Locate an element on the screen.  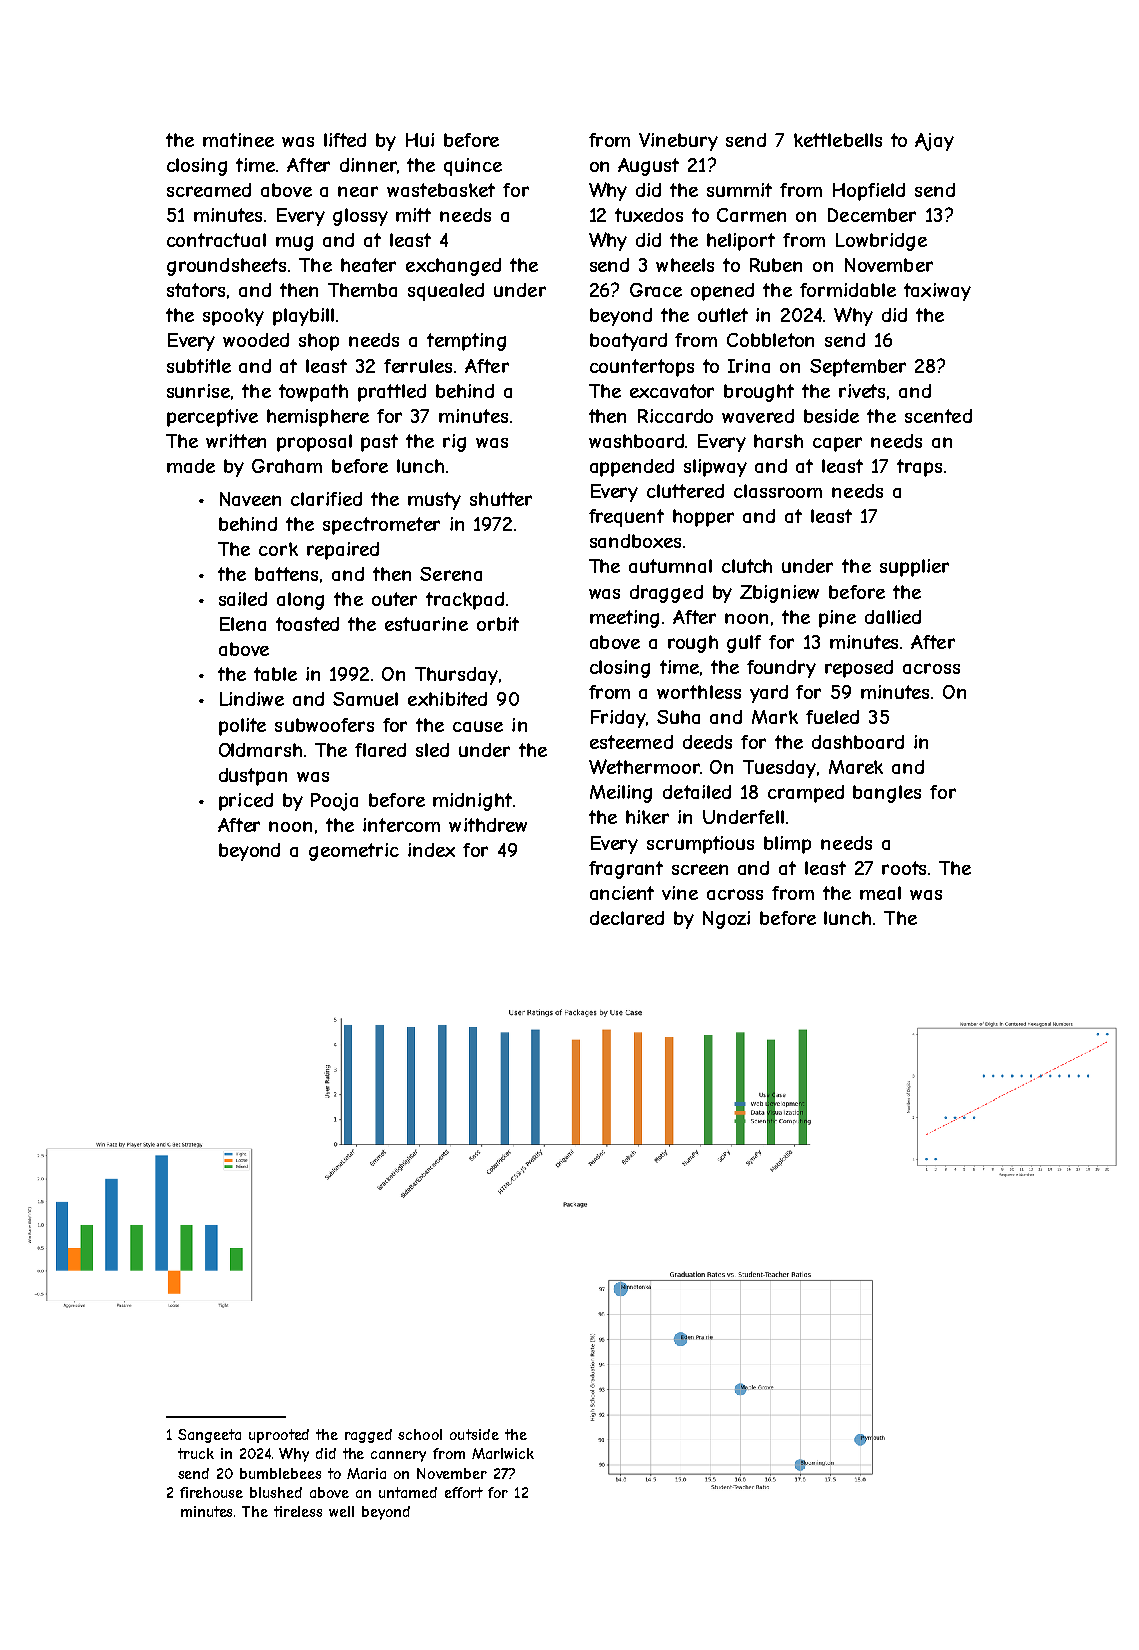
ancient is located at coordinates (622, 893).
